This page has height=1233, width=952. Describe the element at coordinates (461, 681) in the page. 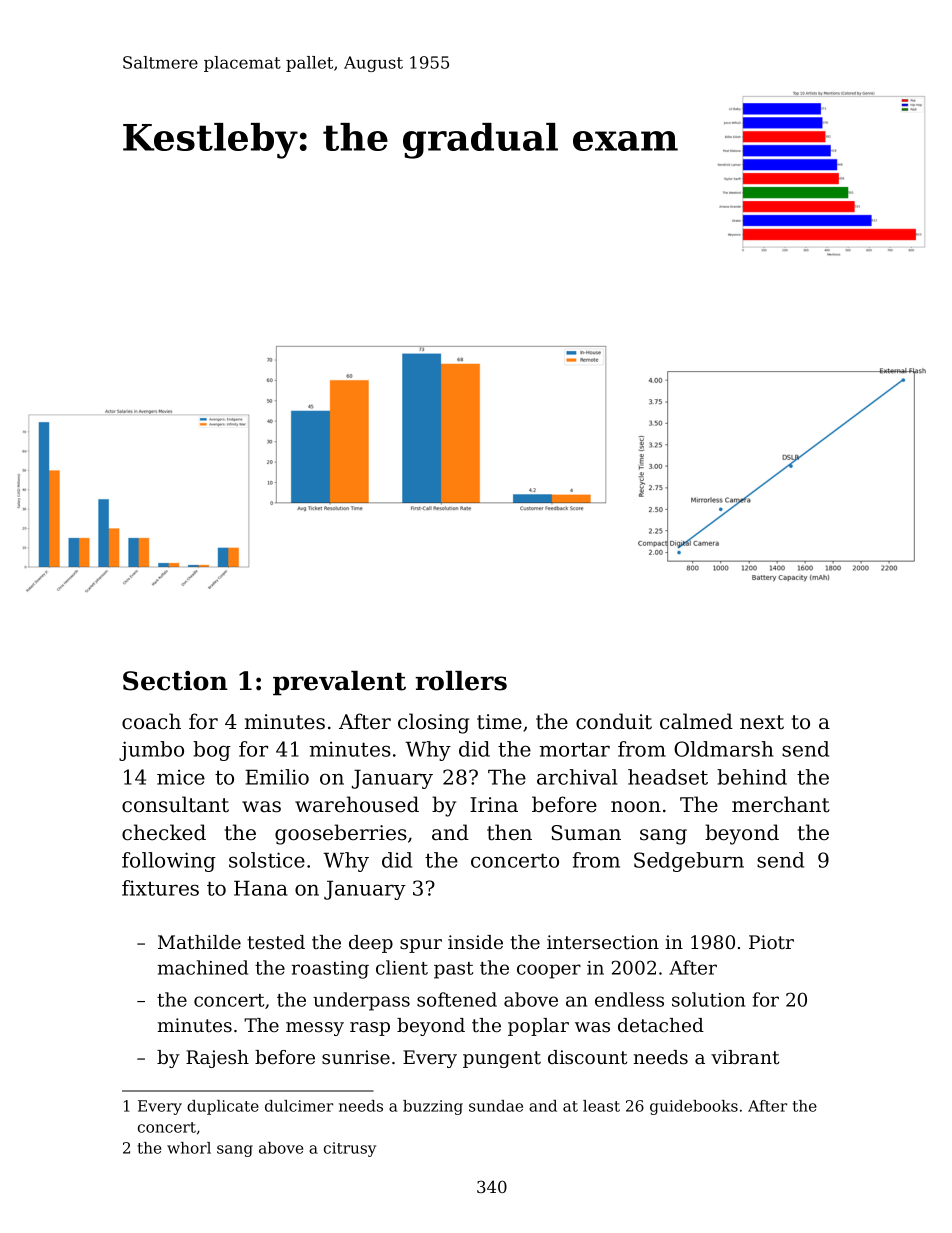

I see `rollers` at that location.
